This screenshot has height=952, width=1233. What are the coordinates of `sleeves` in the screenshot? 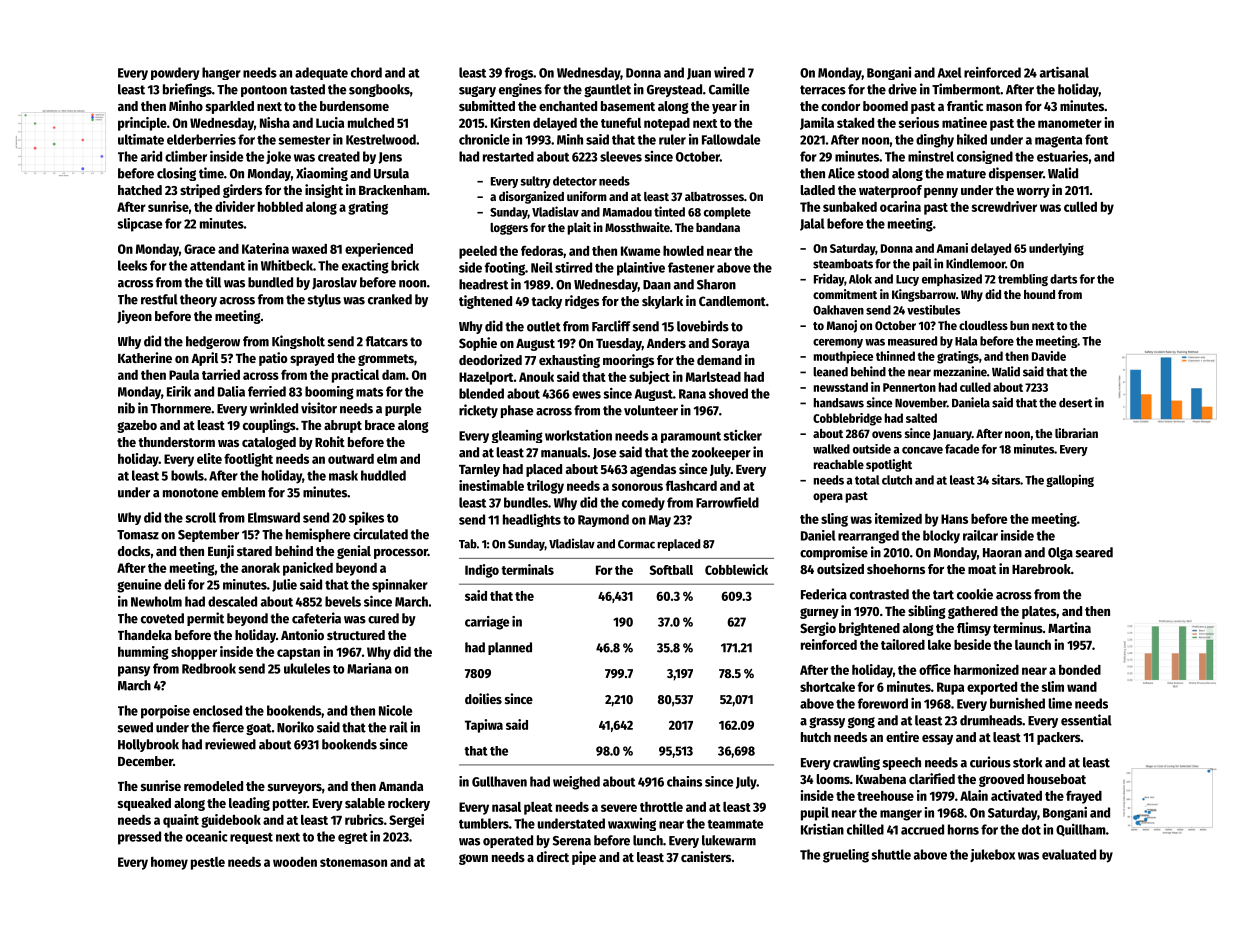 It's located at (621, 156).
